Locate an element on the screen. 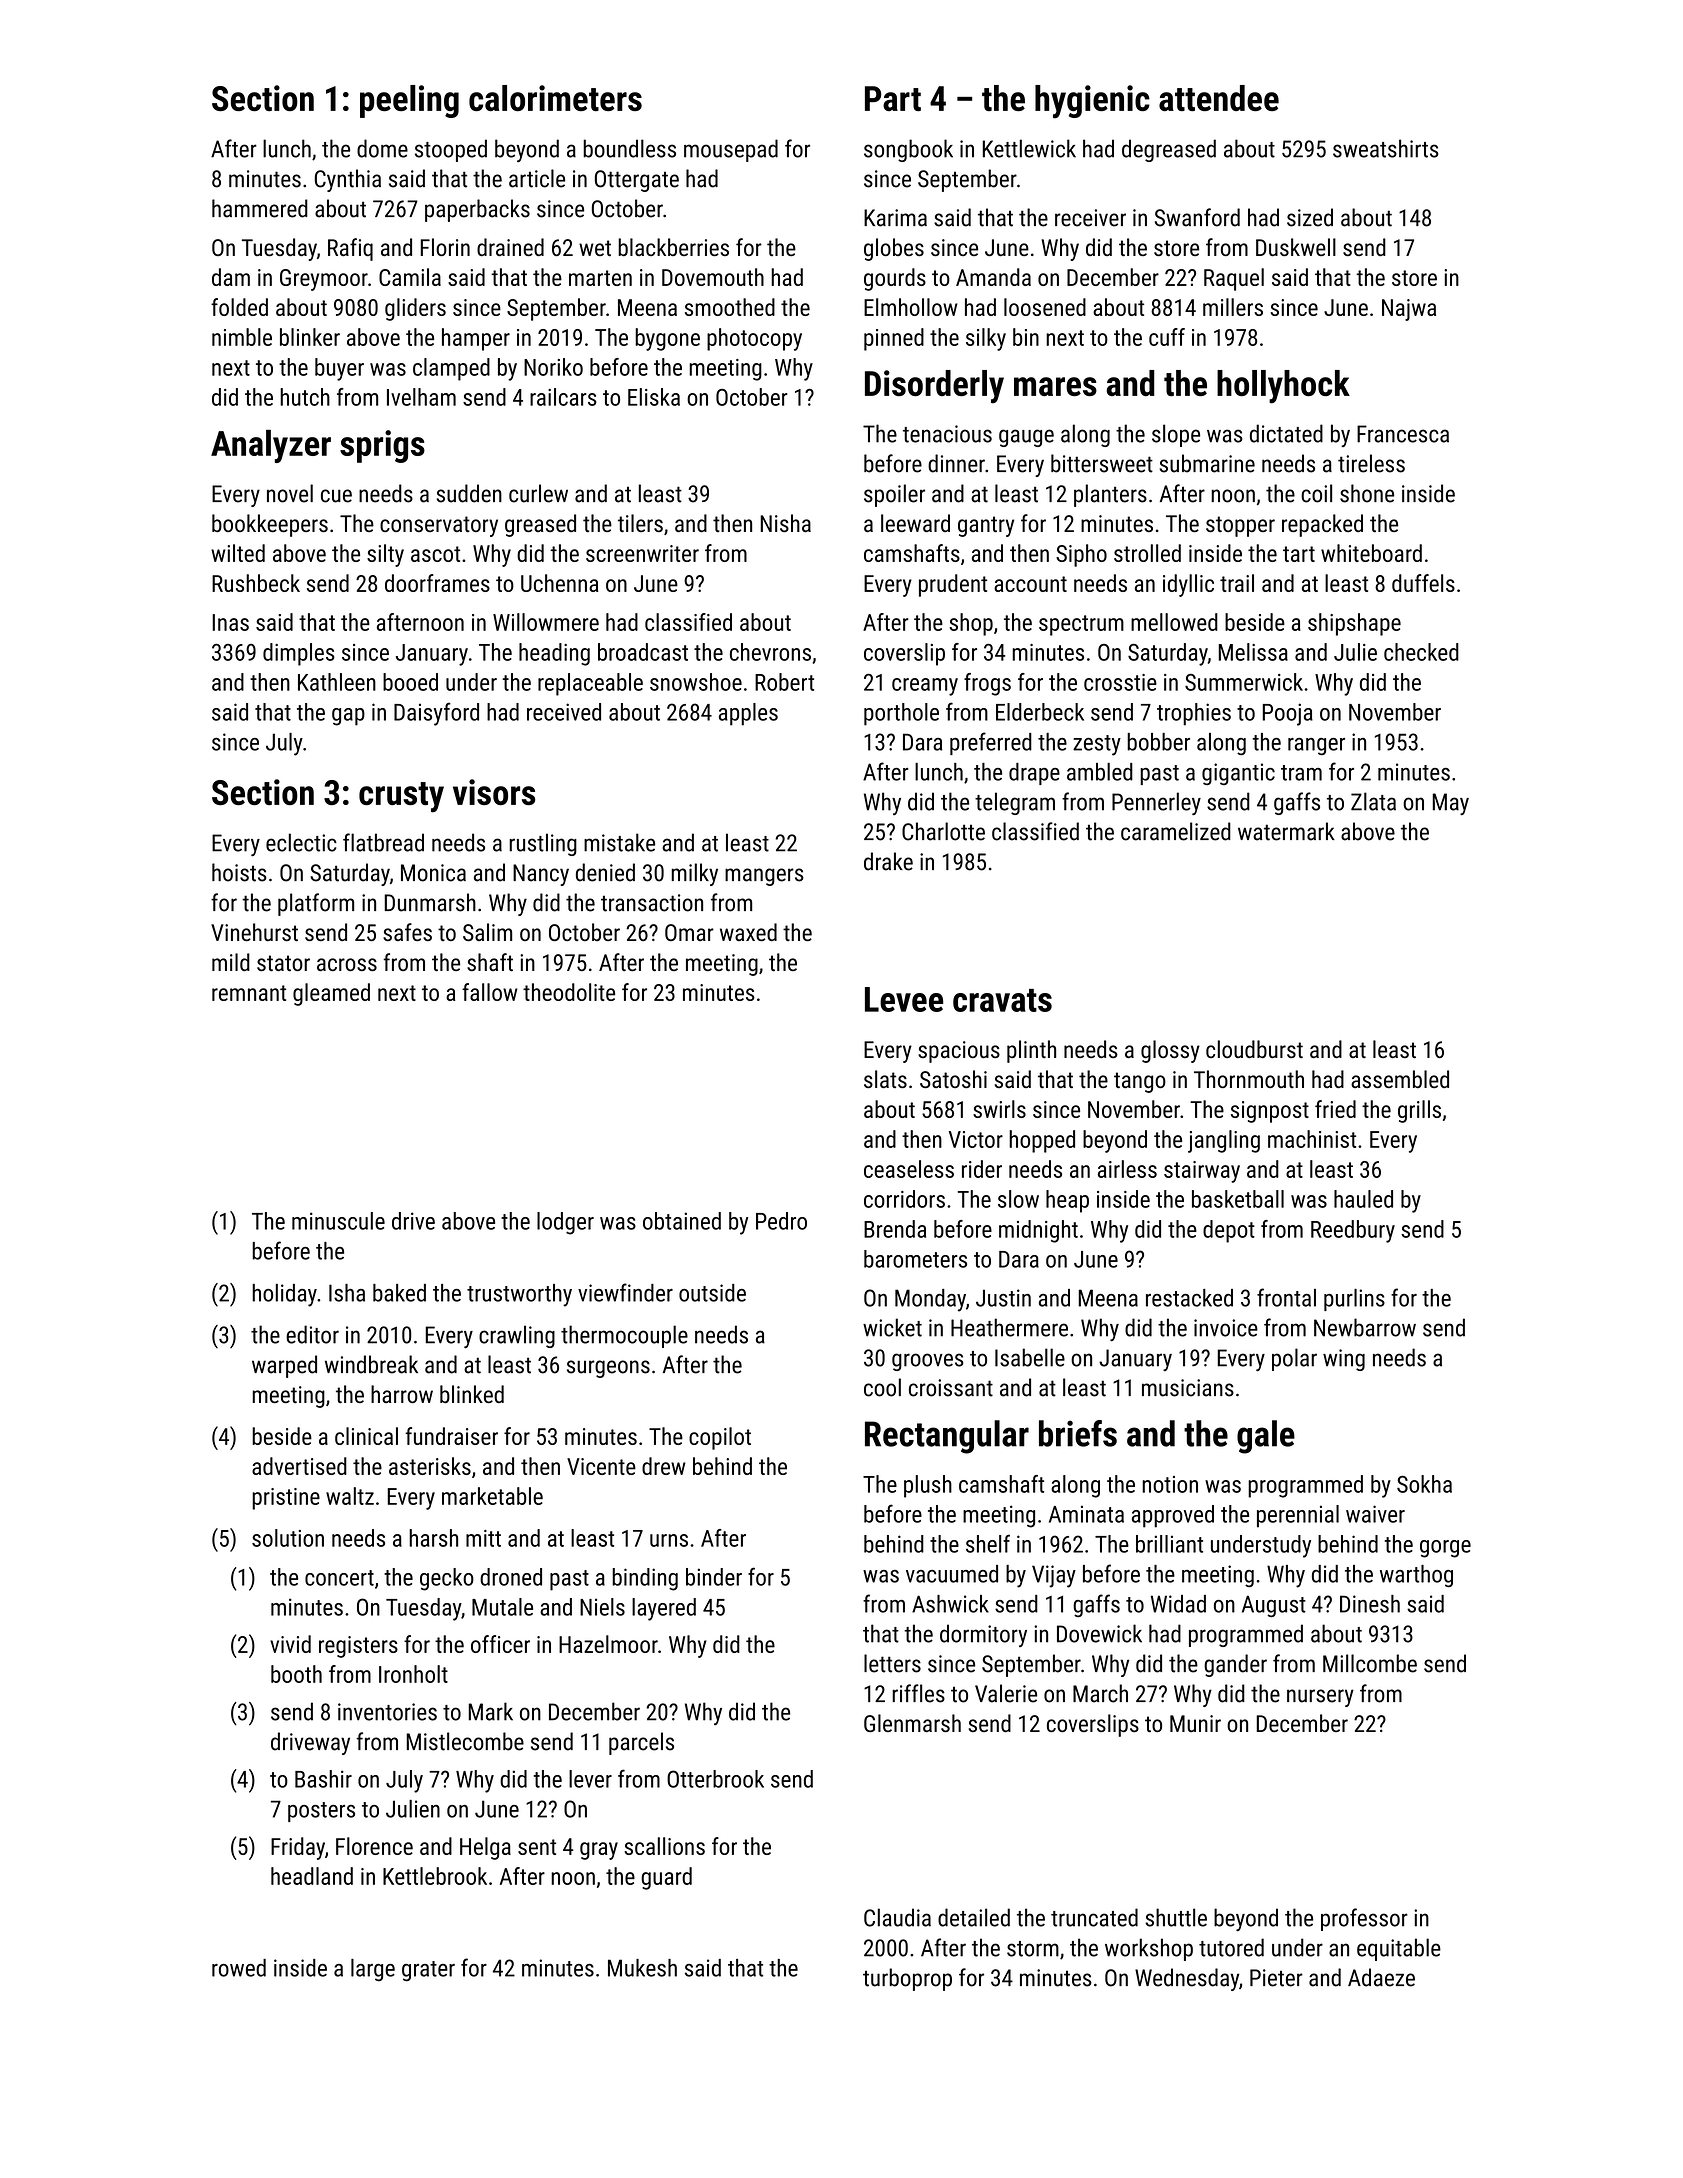 The image size is (1683, 2178). Friday is located at coordinates (298, 1848).
